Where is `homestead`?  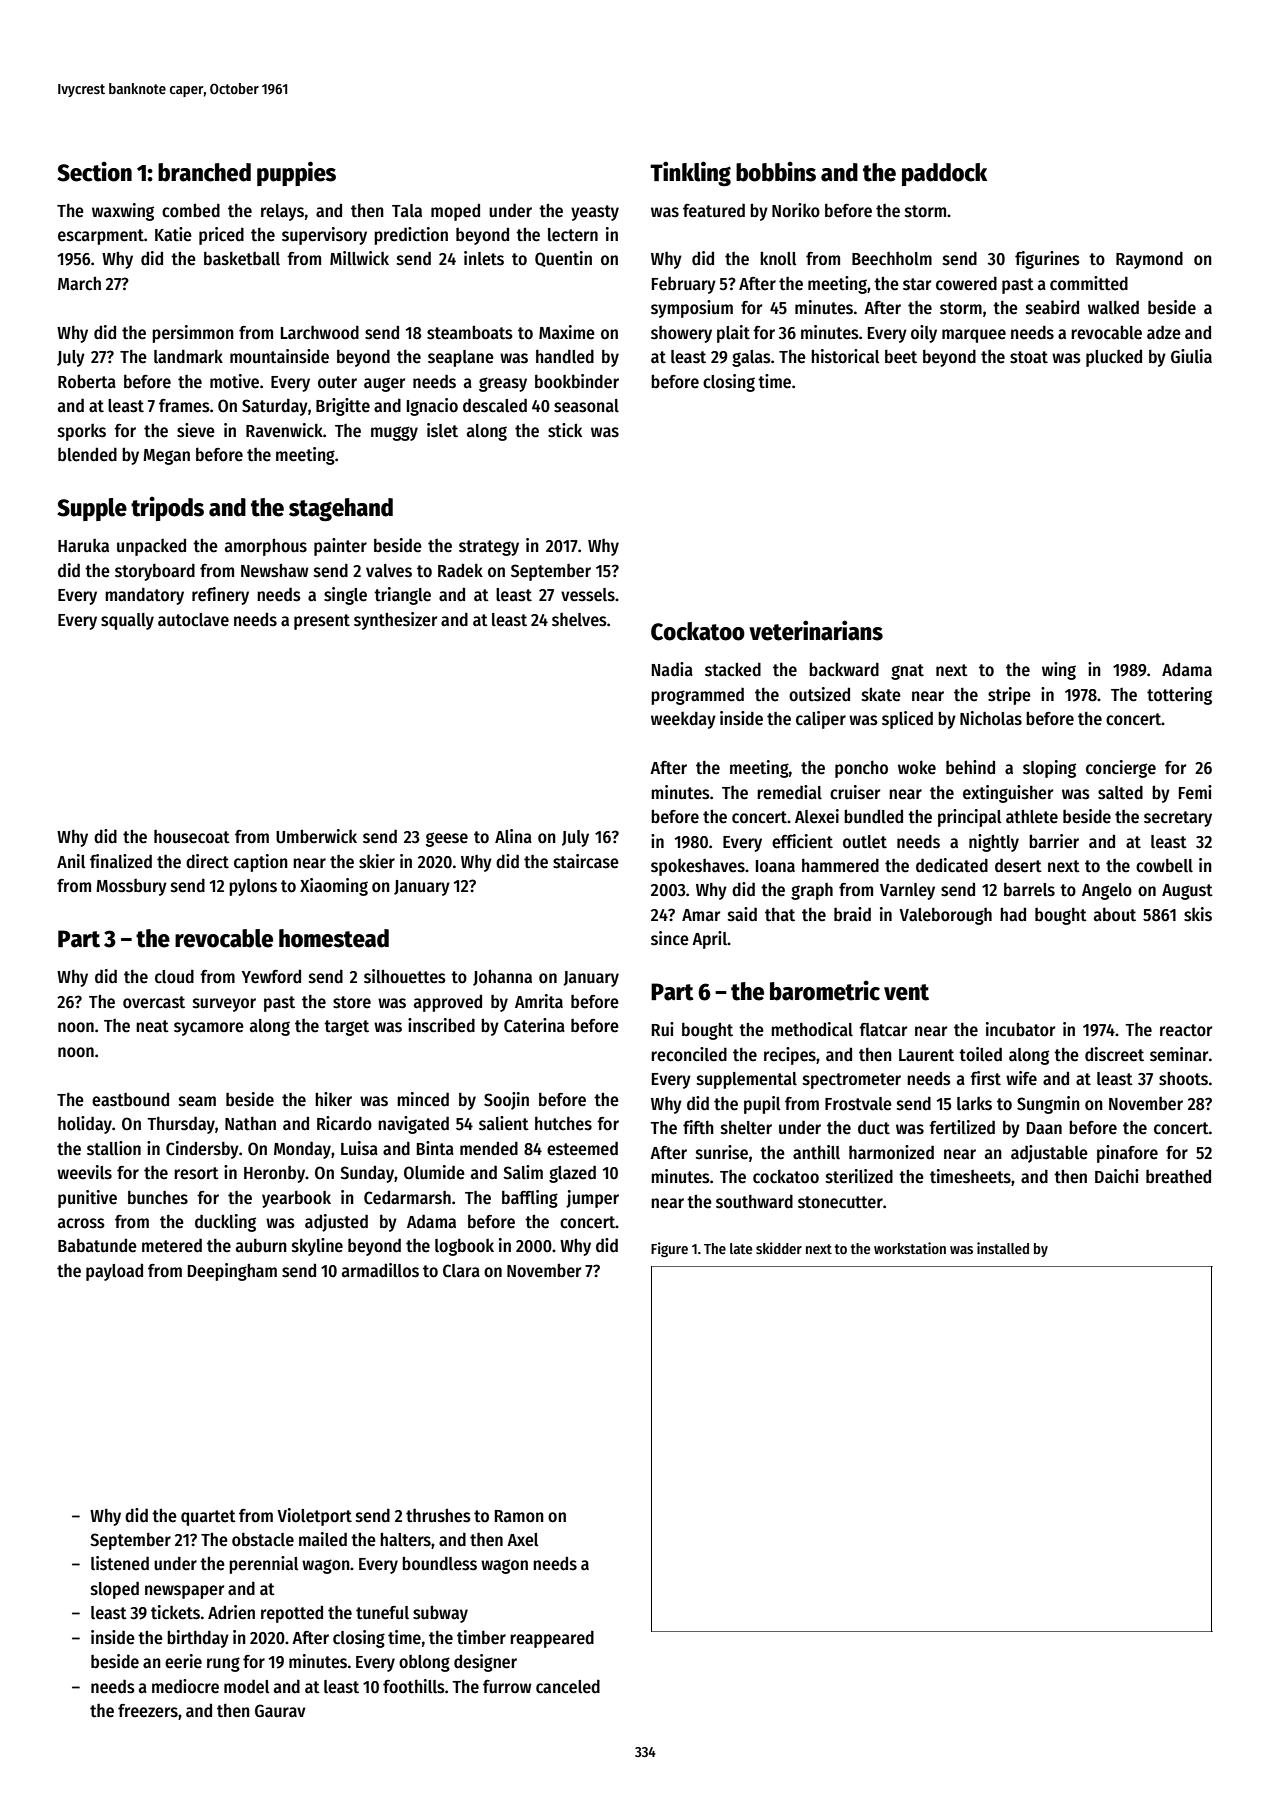
homestead is located at coordinates (334, 938).
